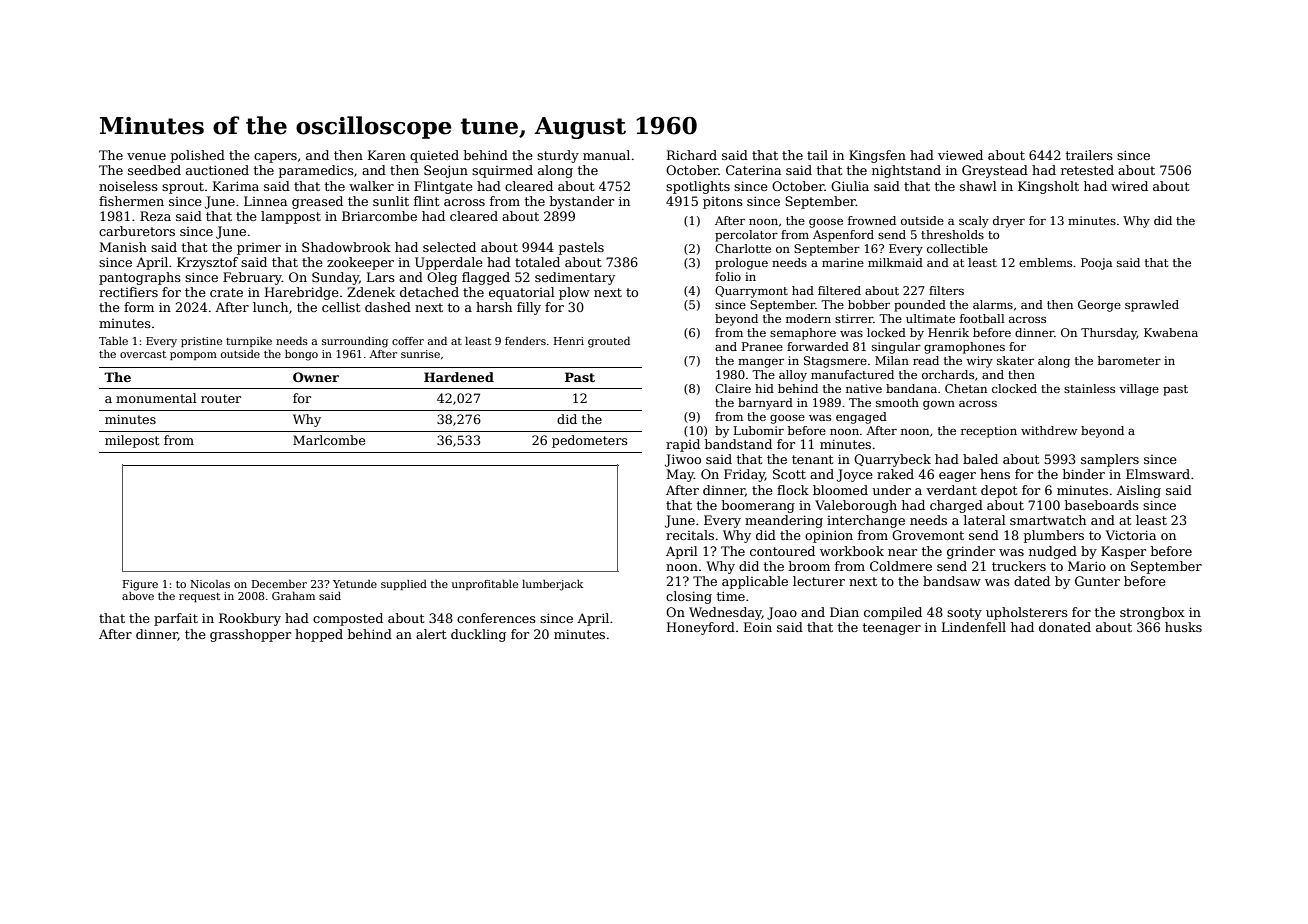 This screenshot has height=924, width=1308. I want to click on teenager, so click(892, 629).
